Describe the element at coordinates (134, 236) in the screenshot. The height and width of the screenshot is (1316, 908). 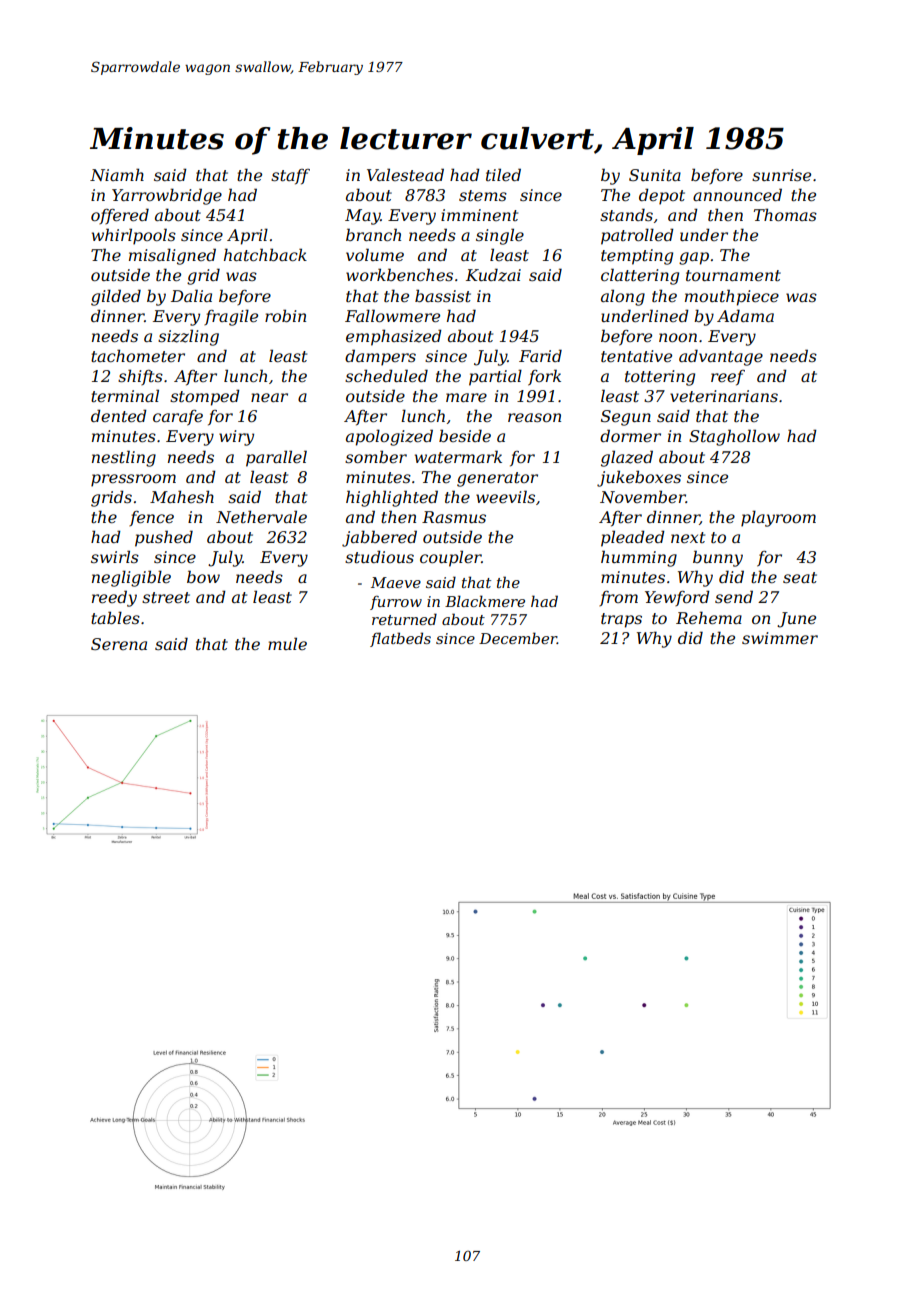
I see `whirlpools` at that location.
